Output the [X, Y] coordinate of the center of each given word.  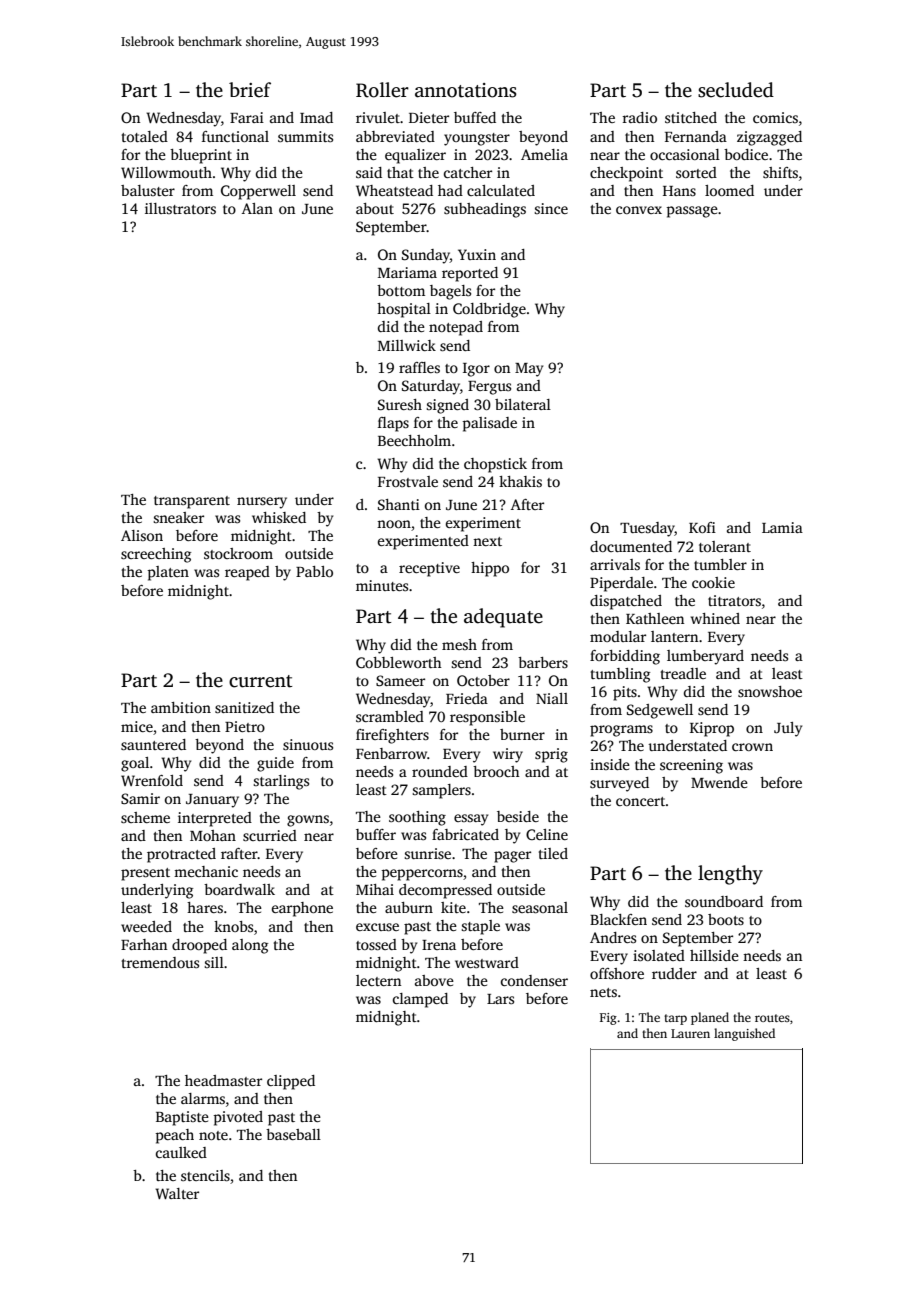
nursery [262, 503]
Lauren [690, 1033]
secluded [736, 90]
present [145, 874]
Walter [177, 1193]
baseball [293, 1134]
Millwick [407, 345]
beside [518, 816]
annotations [466, 90]
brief [250, 90]
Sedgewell [660, 711]
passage [692, 212]
